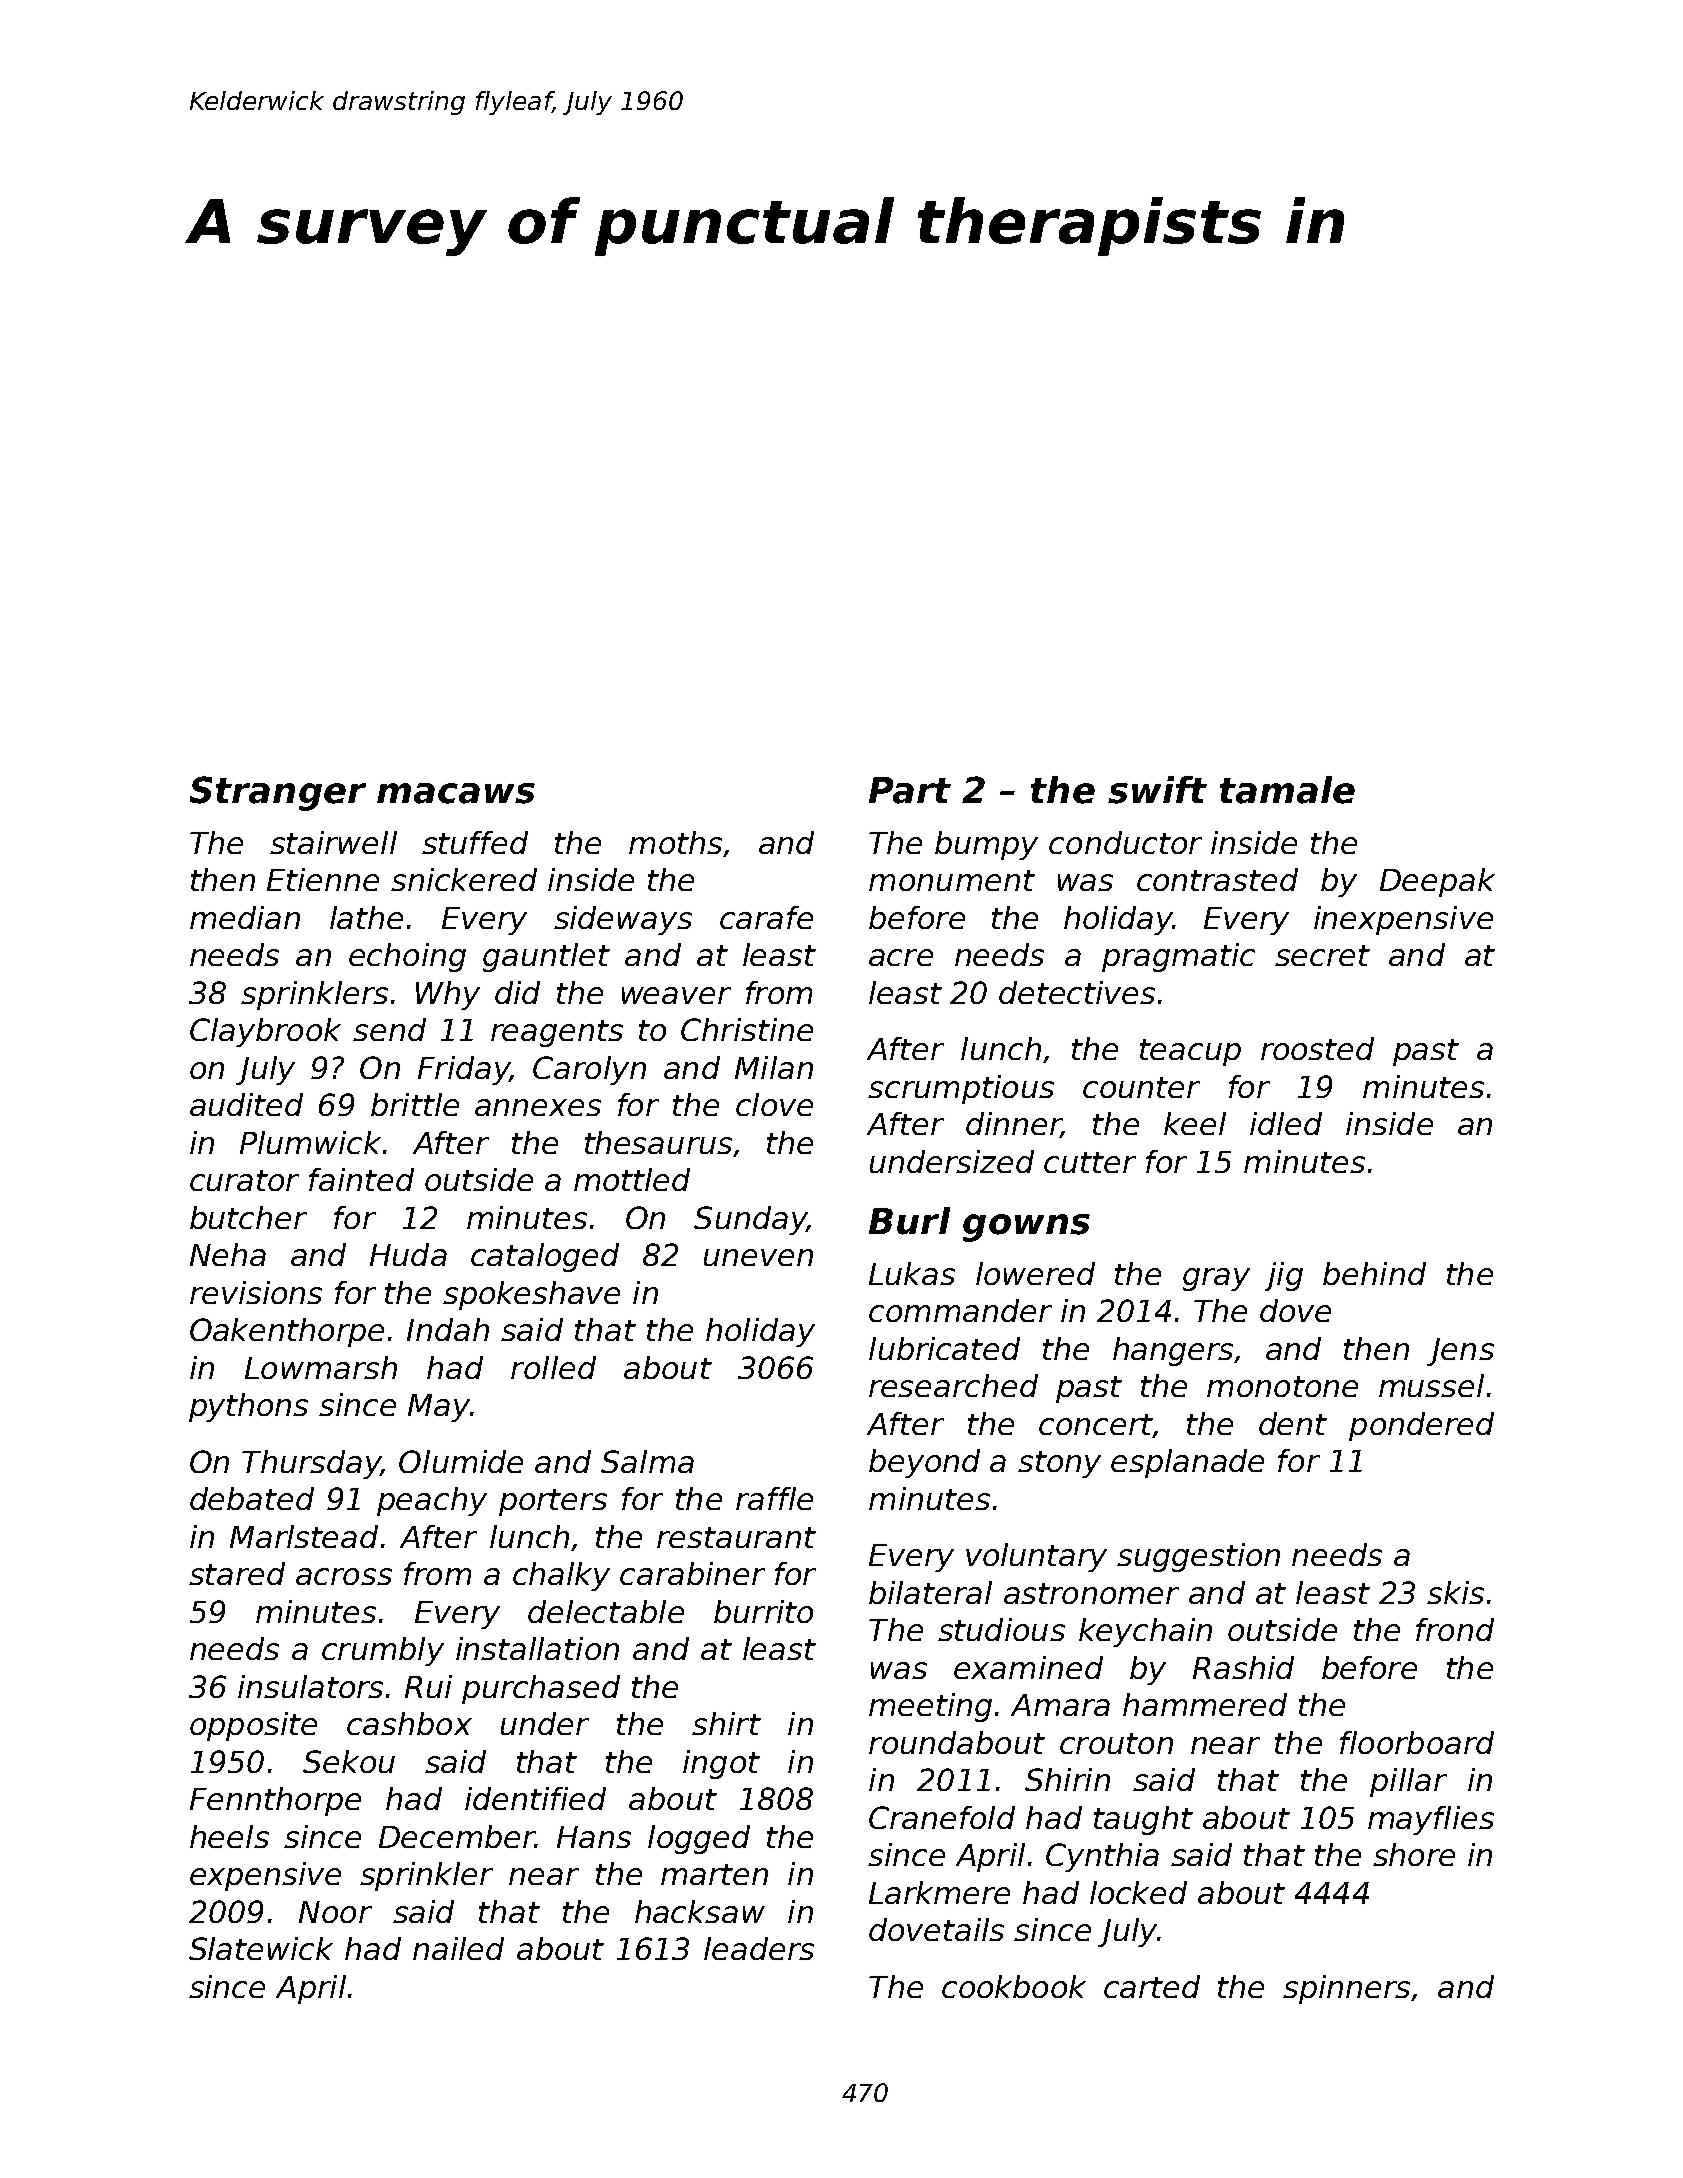 The height and width of the screenshot is (2178, 1683). Describe the element at coordinates (553, 1502) in the screenshot. I see `porters` at that location.
